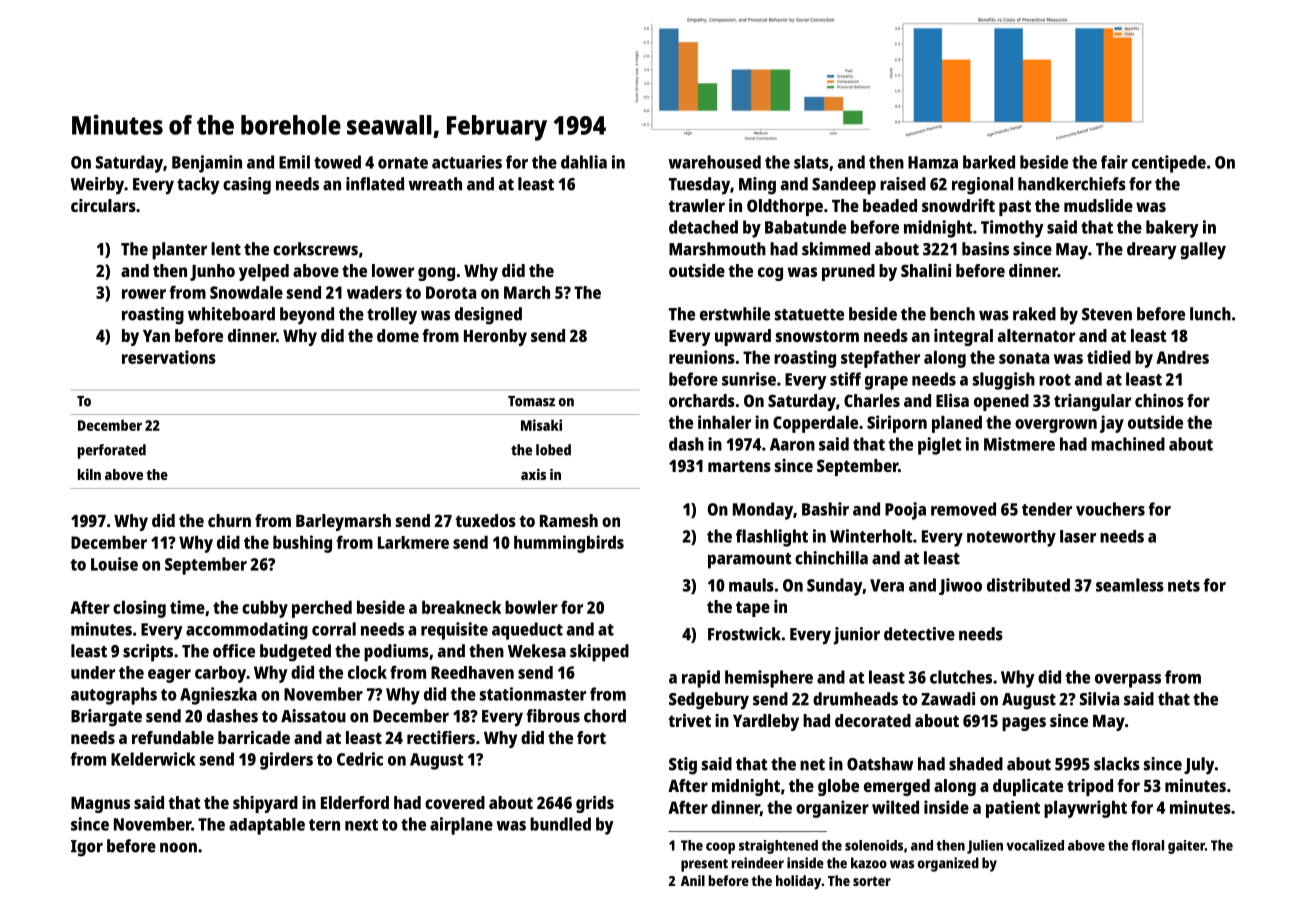 Image resolution: width=1308 pixels, height=924 pixels. Describe the element at coordinates (467, 162) in the document. I see `actuaries` at that location.
